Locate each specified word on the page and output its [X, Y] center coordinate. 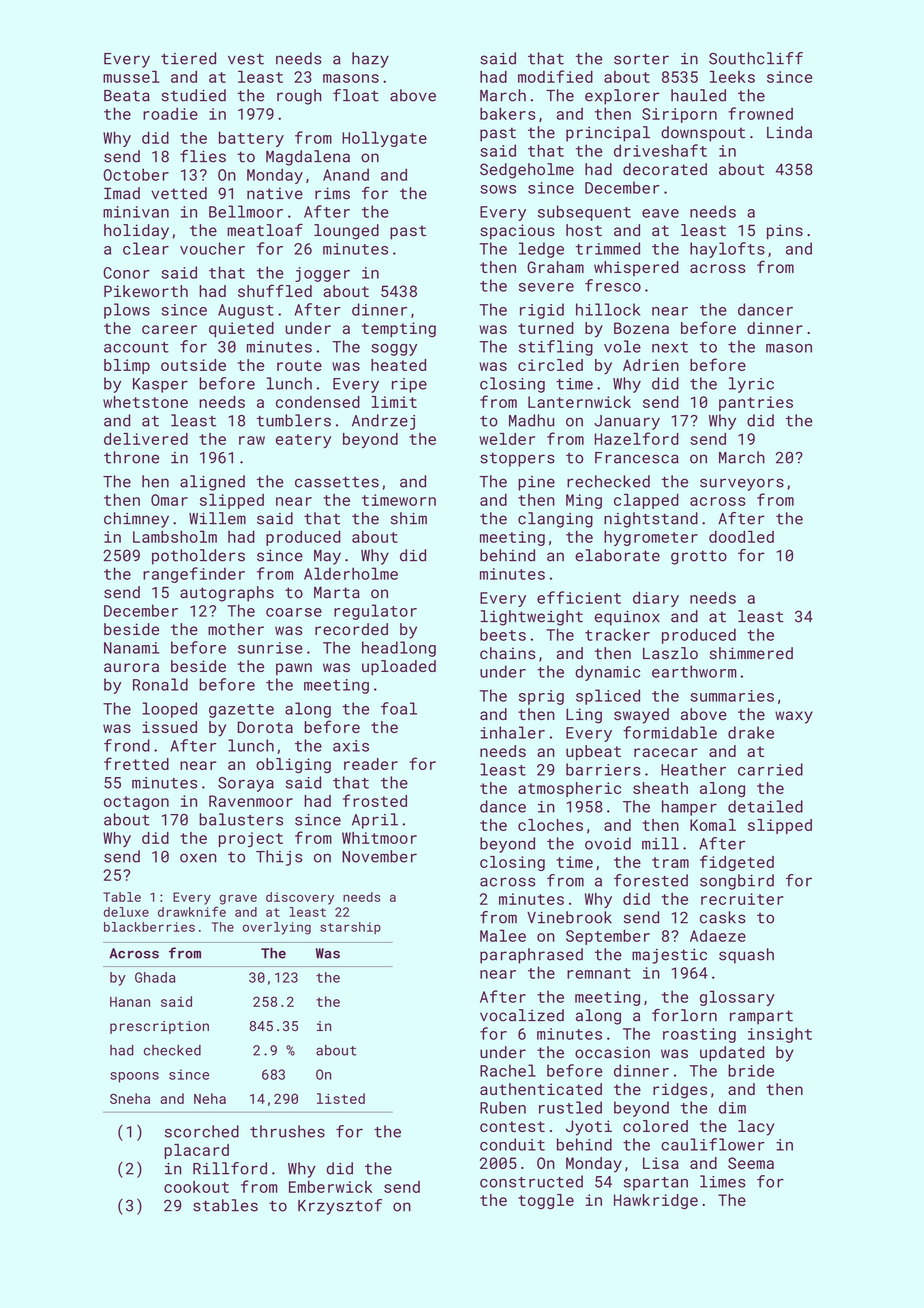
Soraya [246, 784]
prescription [159, 1027]
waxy [794, 717]
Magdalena [308, 158]
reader [371, 764]
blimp [127, 366]
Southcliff [756, 58]
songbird [737, 882]
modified [555, 76]
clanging [555, 520]
